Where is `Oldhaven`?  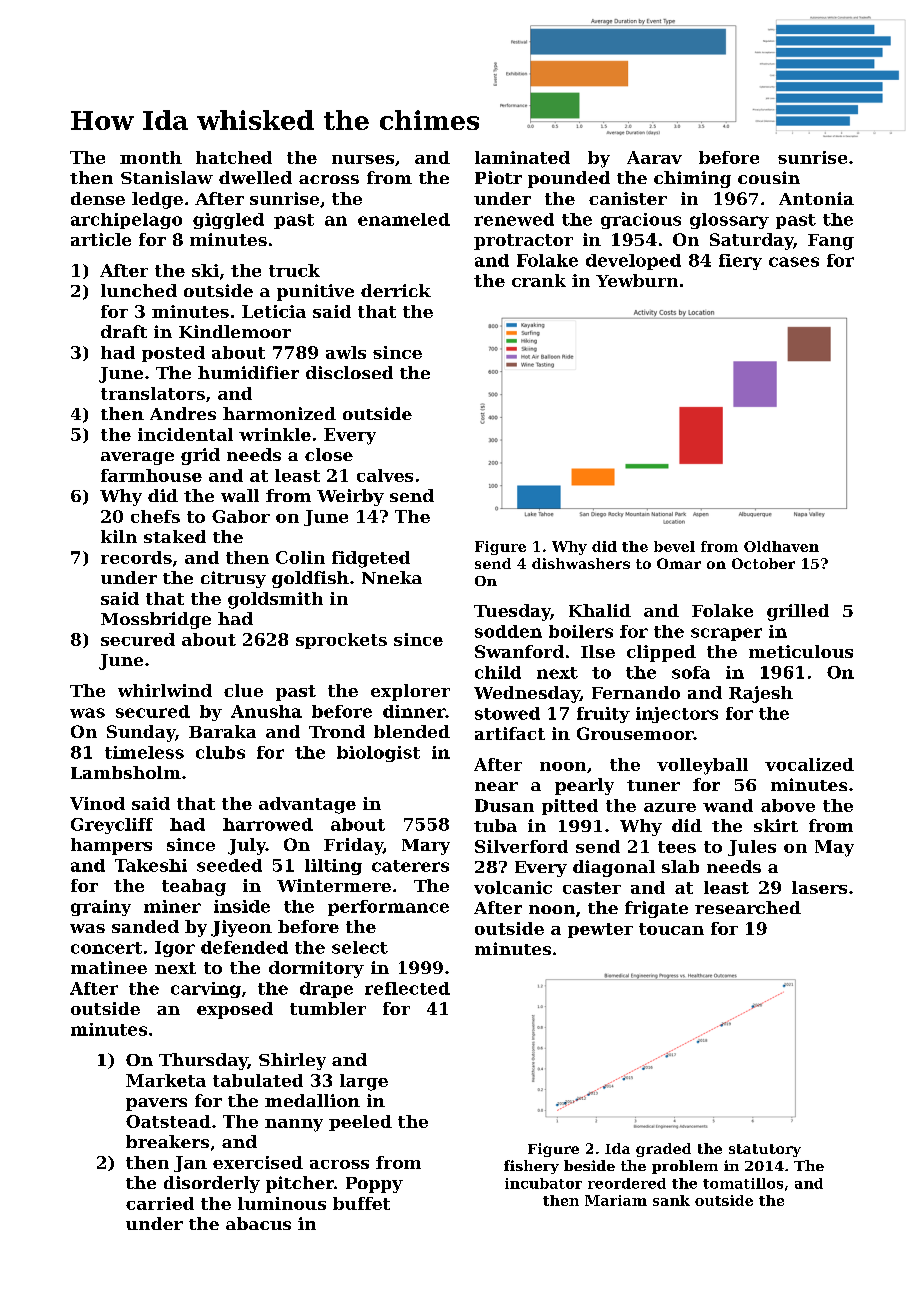
Oldhaven is located at coordinates (781, 546).
